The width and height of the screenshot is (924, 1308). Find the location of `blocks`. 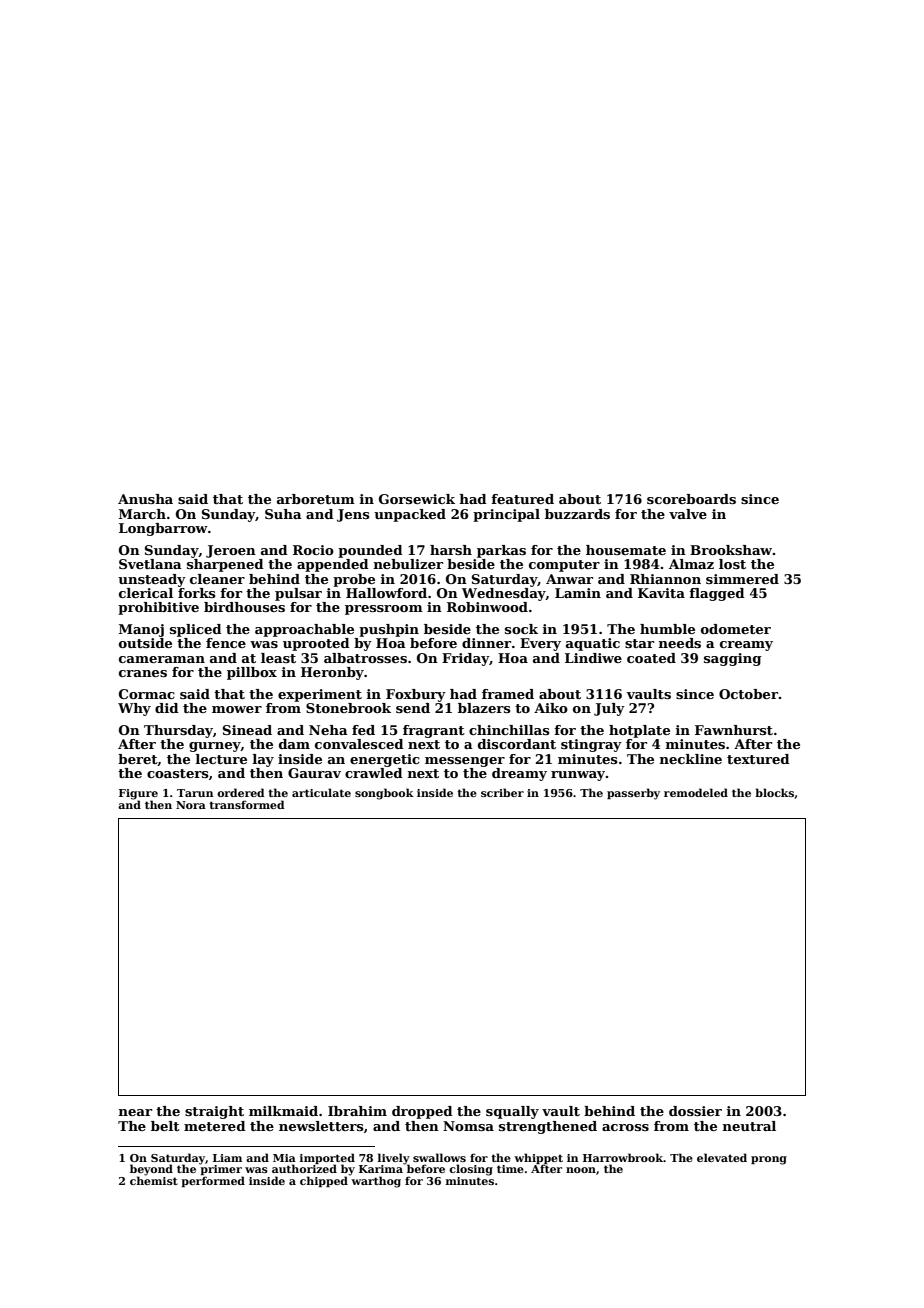

blocks is located at coordinates (774, 792).
